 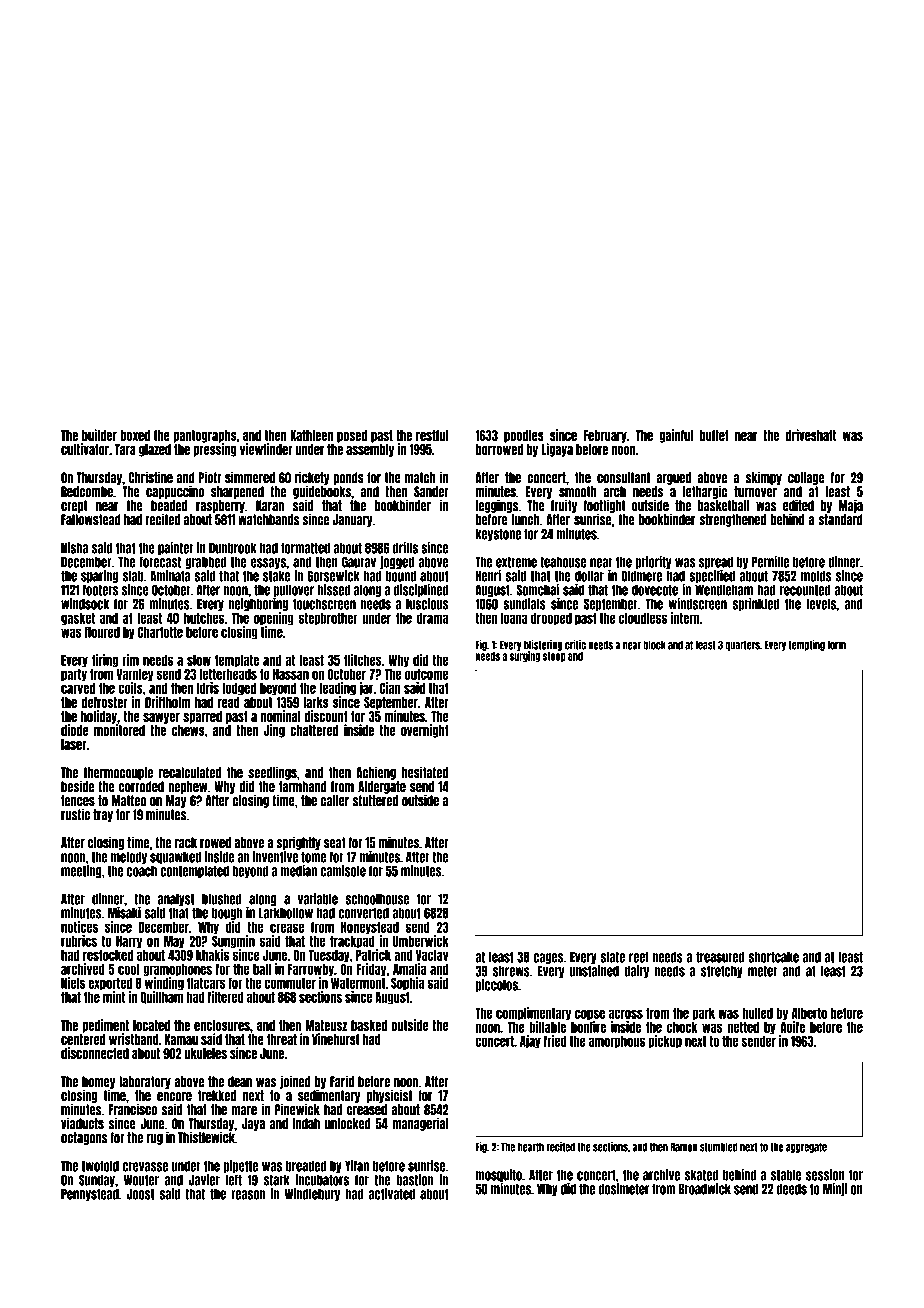 I want to click on builder, so click(x=99, y=435).
